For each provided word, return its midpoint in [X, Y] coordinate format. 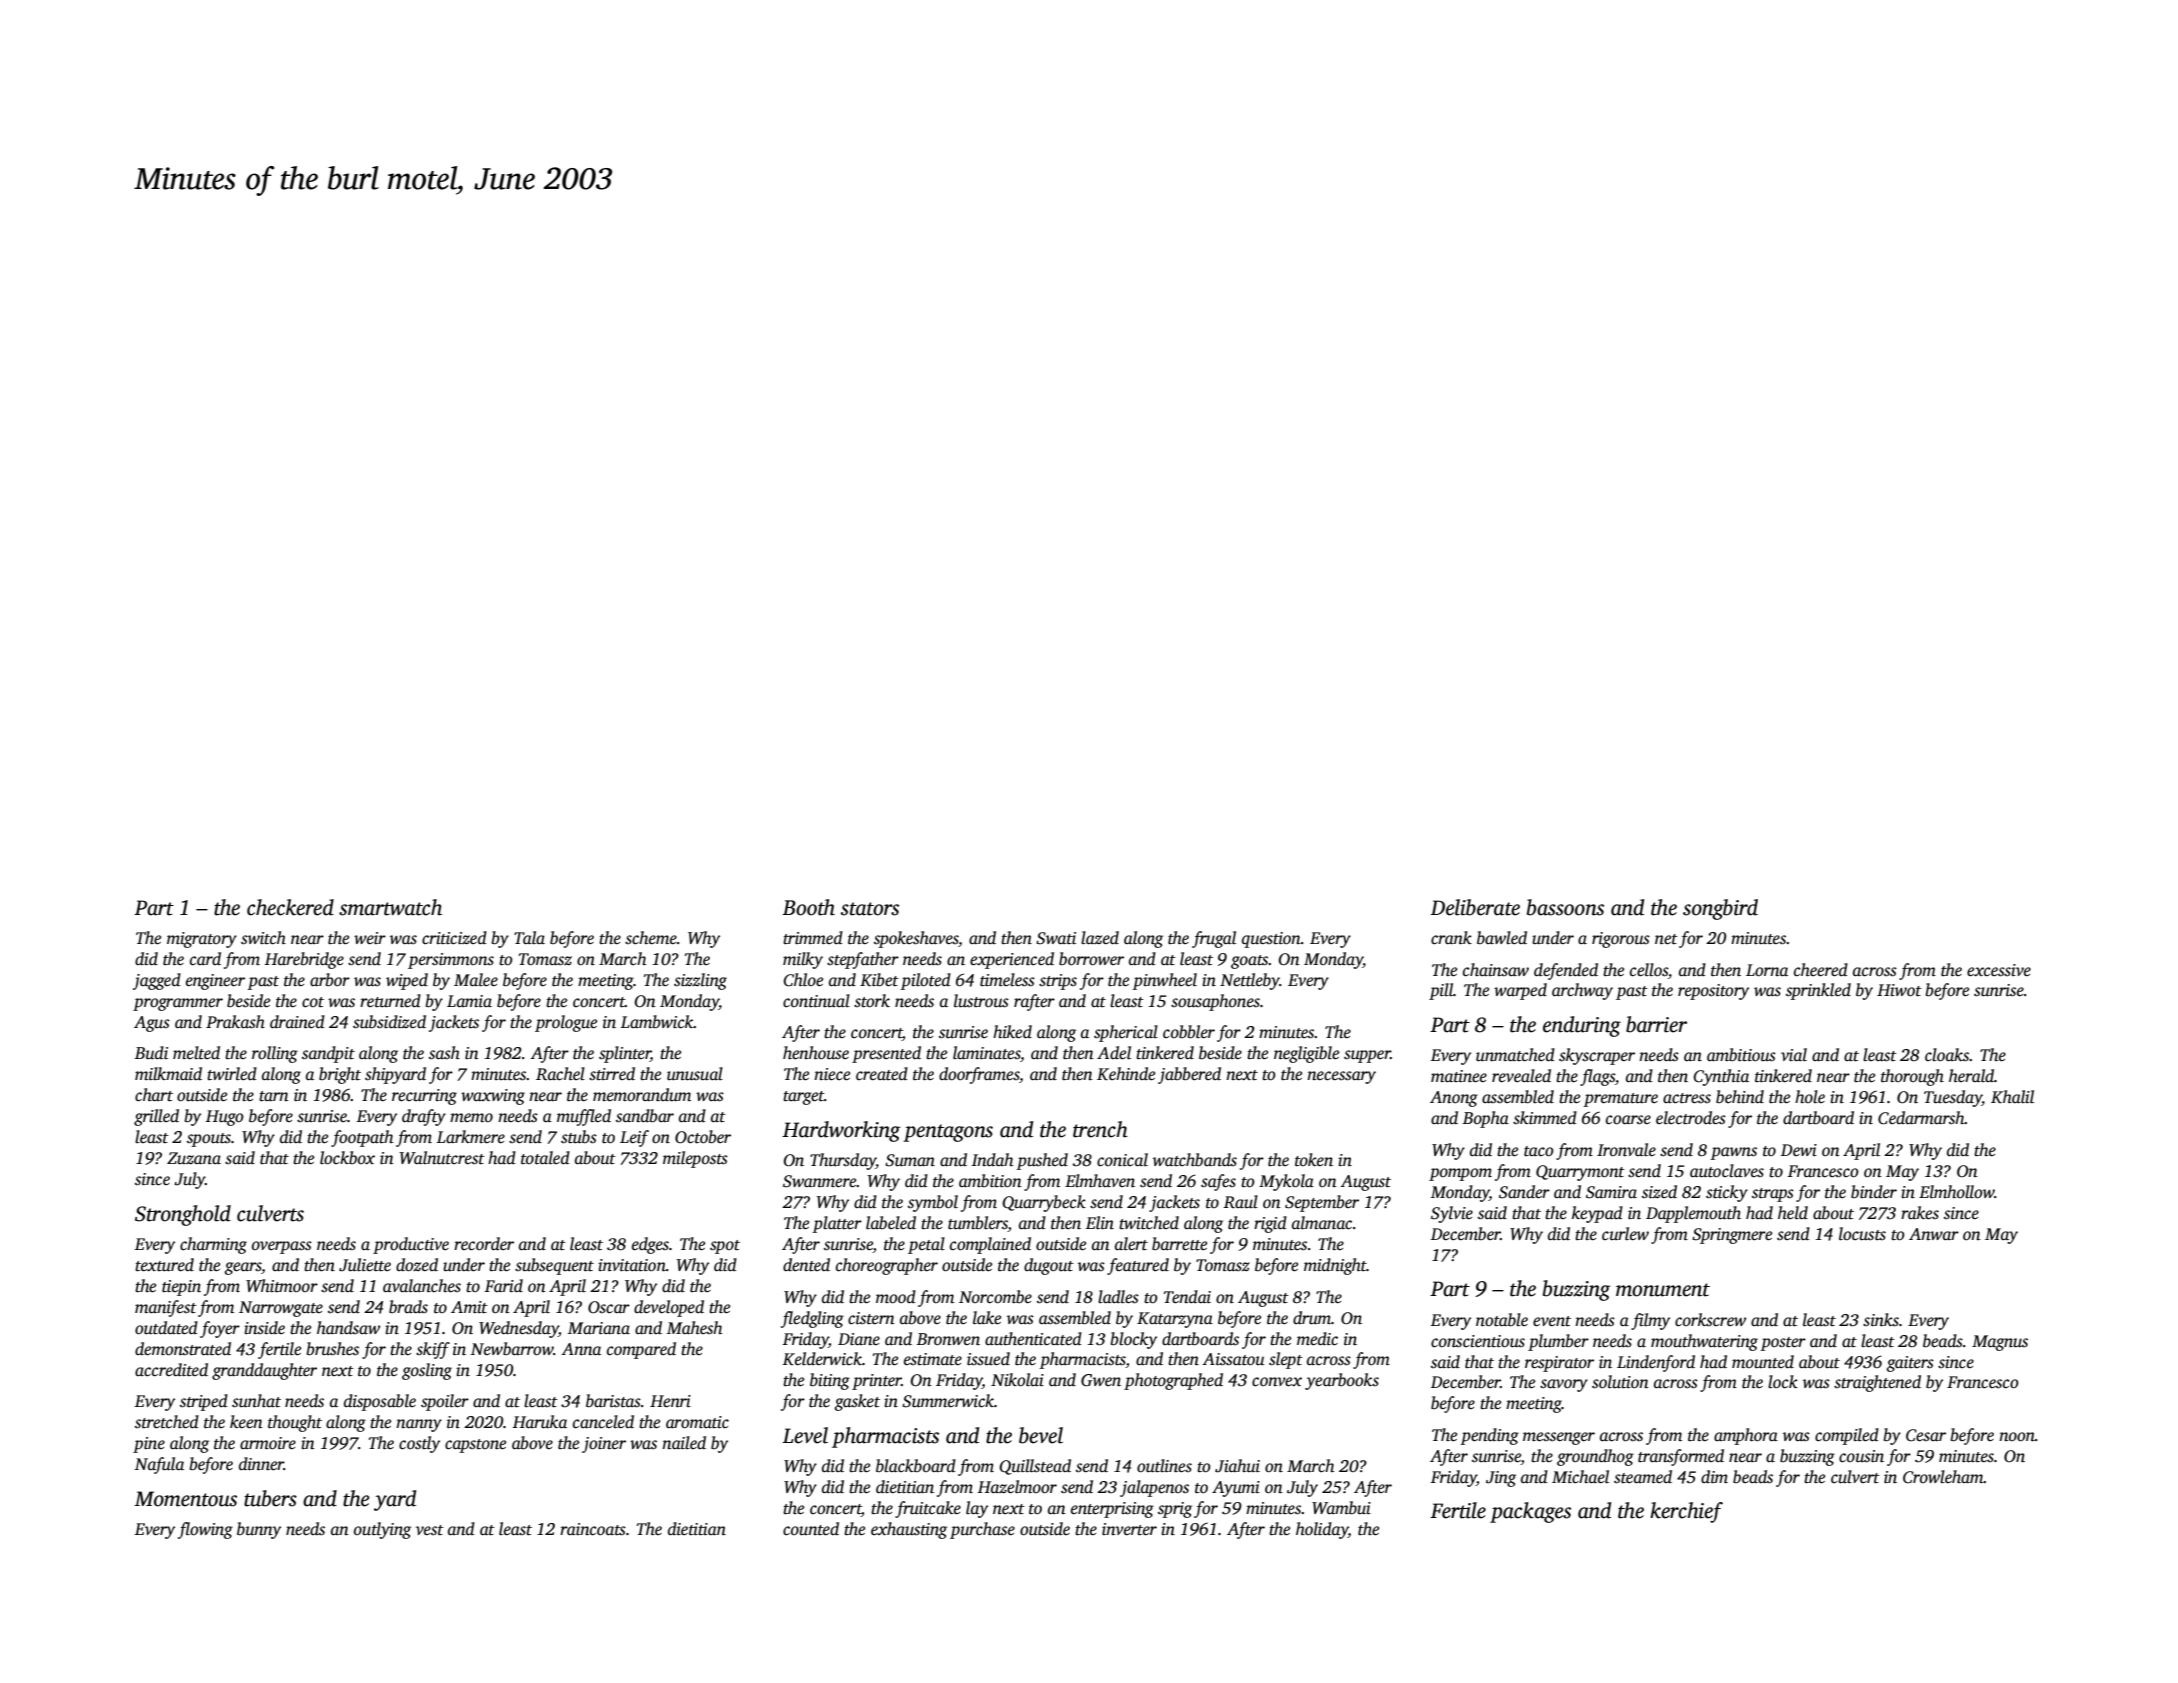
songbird [1720, 909]
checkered [290, 907]
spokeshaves [916, 939]
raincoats [593, 1529]
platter [837, 1224]
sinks [1881, 1320]
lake [987, 1318]
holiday [1322, 1530]
